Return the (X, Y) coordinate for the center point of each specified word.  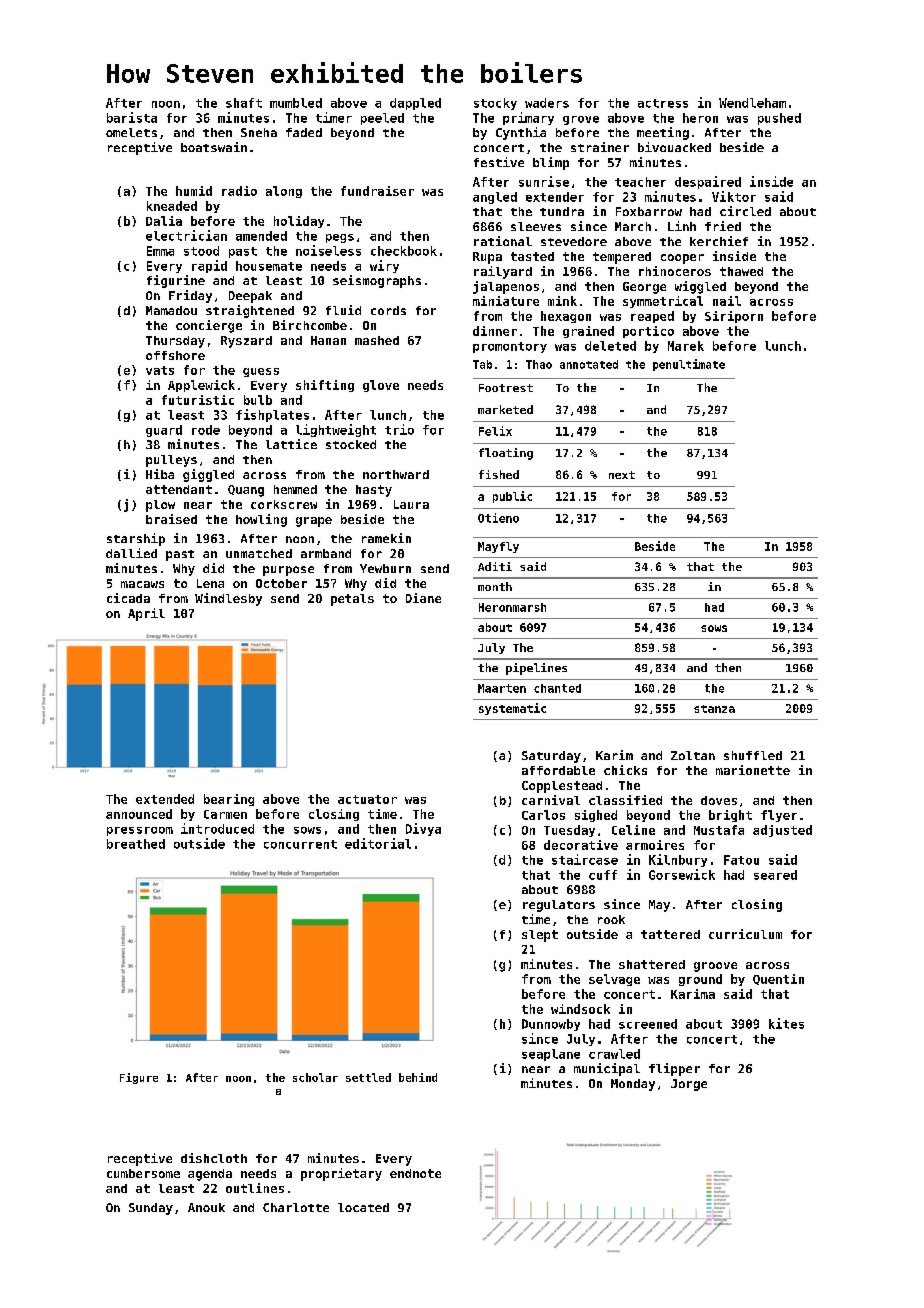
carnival (551, 800)
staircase (585, 859)
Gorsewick (682, 874)
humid (194, 191)
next (622, 475)
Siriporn (734, 317)
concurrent (300, 844)
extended (165, 799)
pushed (779, 119)
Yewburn (385, 568)
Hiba (160, 474)
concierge (209, 326)
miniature (506, 301)
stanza (714, 709)
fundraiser (377, 191)
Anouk (206, 1207)
